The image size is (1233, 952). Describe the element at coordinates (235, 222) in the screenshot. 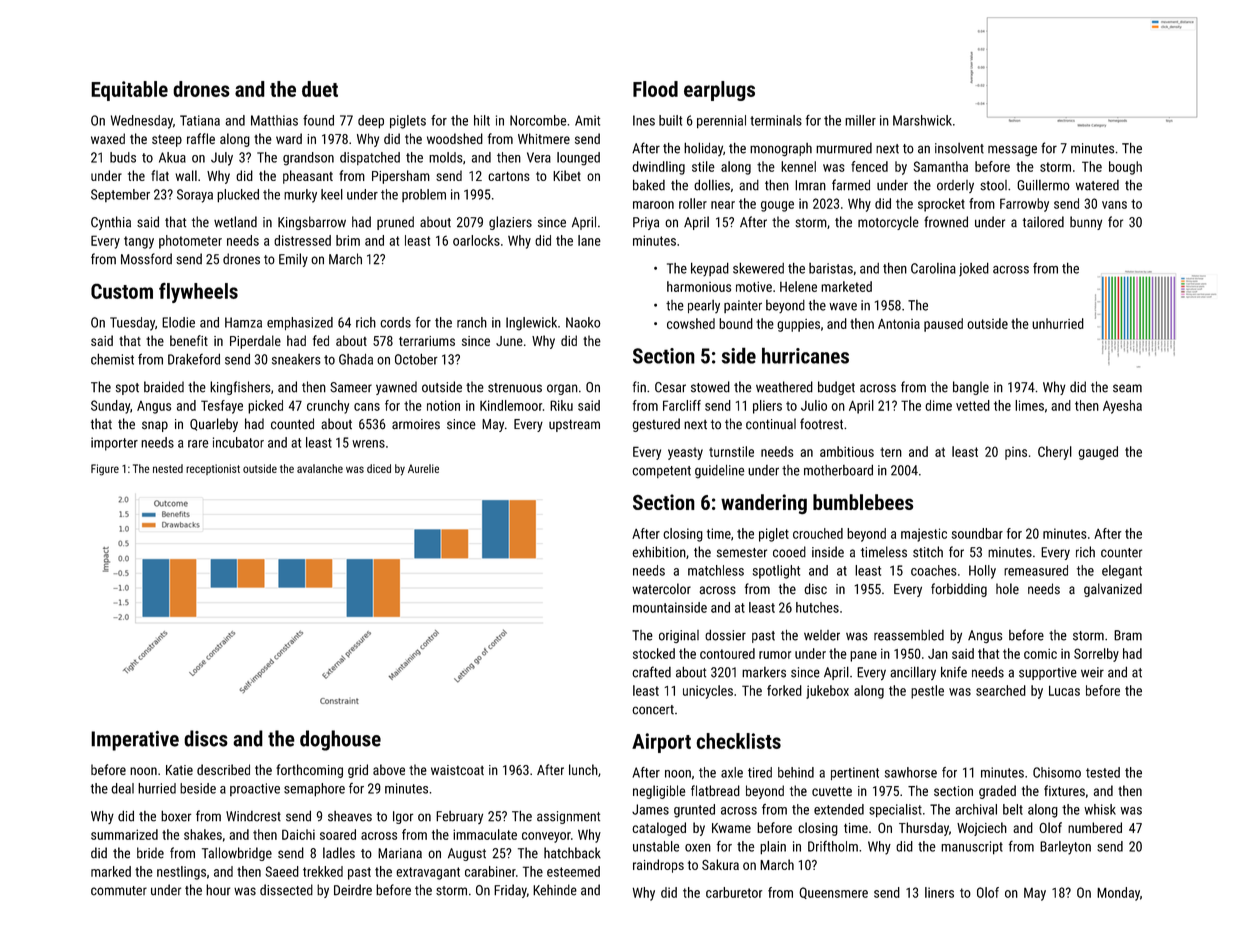

I see `wetland` at that location.
